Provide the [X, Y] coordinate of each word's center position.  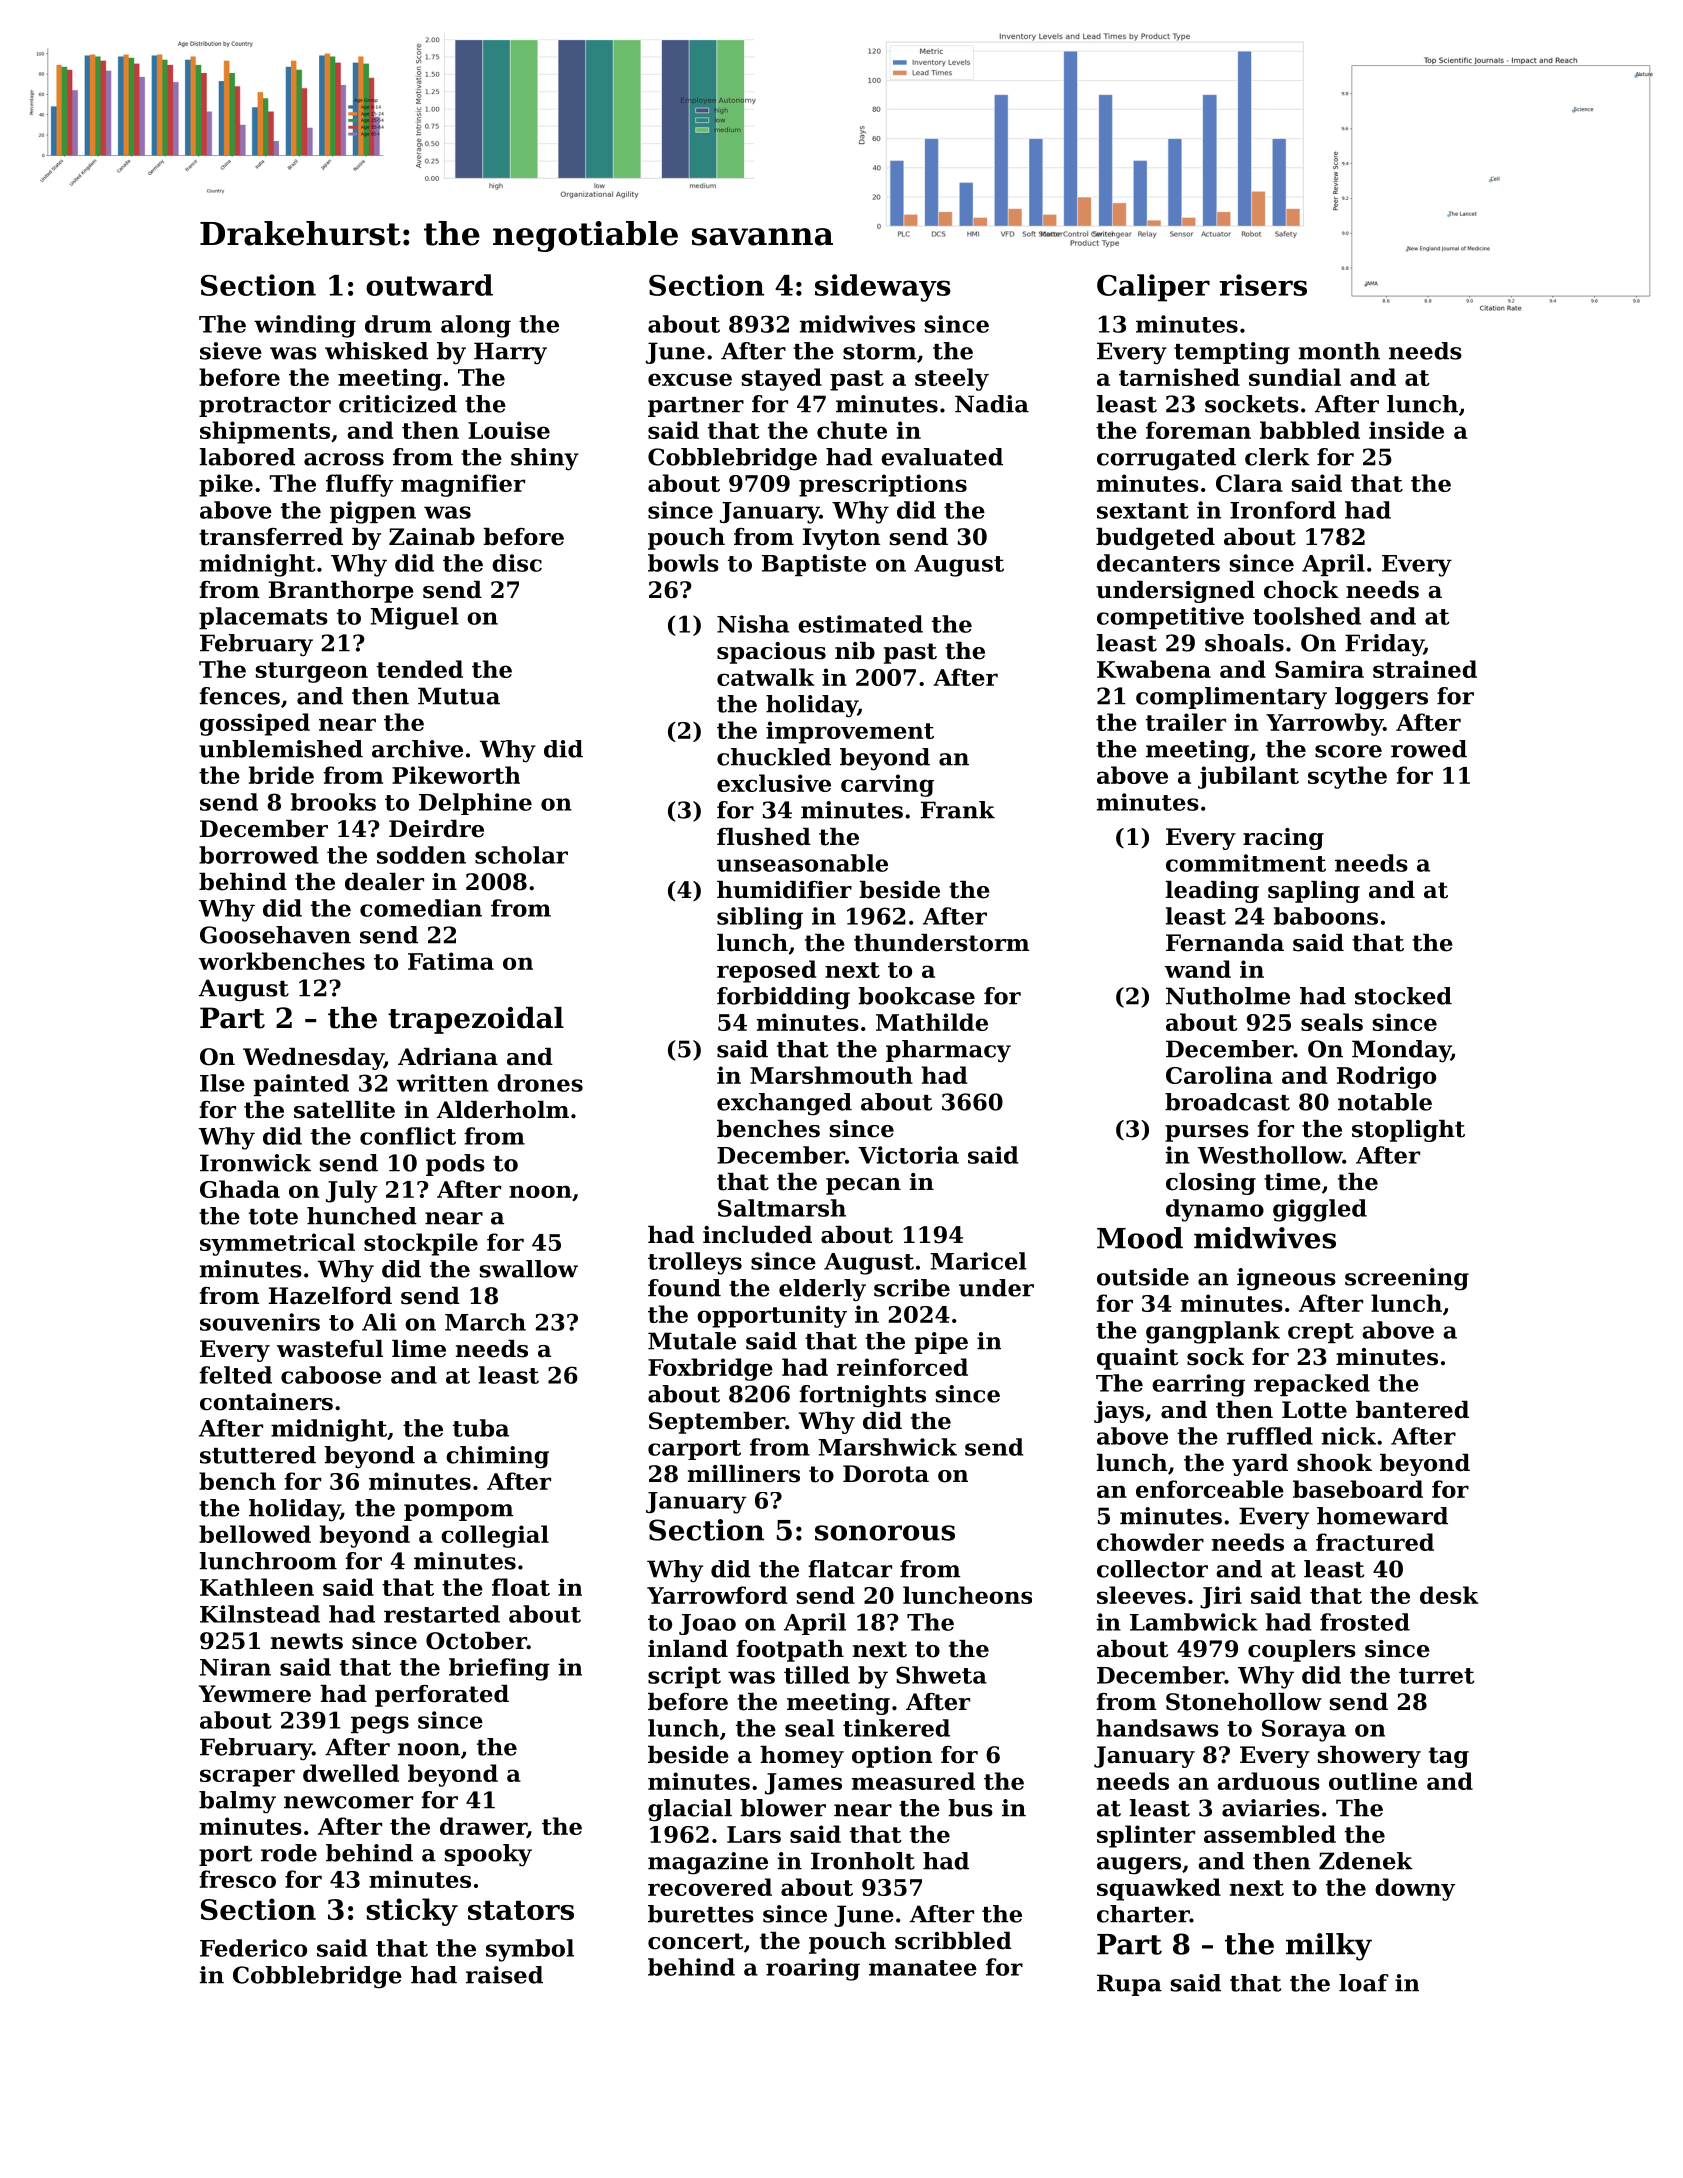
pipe [941, 1343]
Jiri [1221, 1597]
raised [504, 1975]
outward [429, 285]
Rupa [1129, 1985]
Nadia [992, 404]
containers [266, 1402]
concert [696, 1941]
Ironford [1283, 510]
